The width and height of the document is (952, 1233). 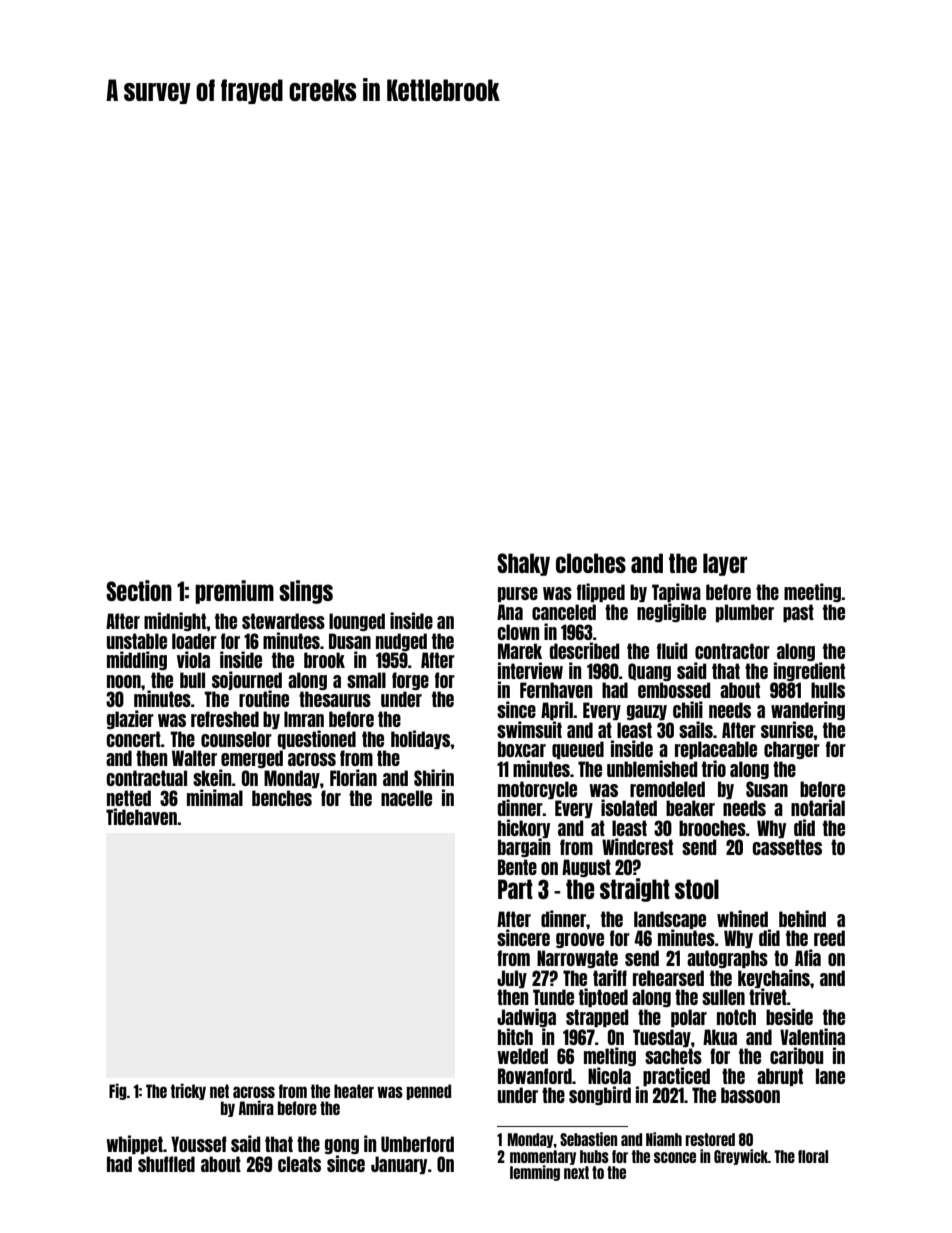 I want to click on Tidehaven, so click(x=141, y=816).
